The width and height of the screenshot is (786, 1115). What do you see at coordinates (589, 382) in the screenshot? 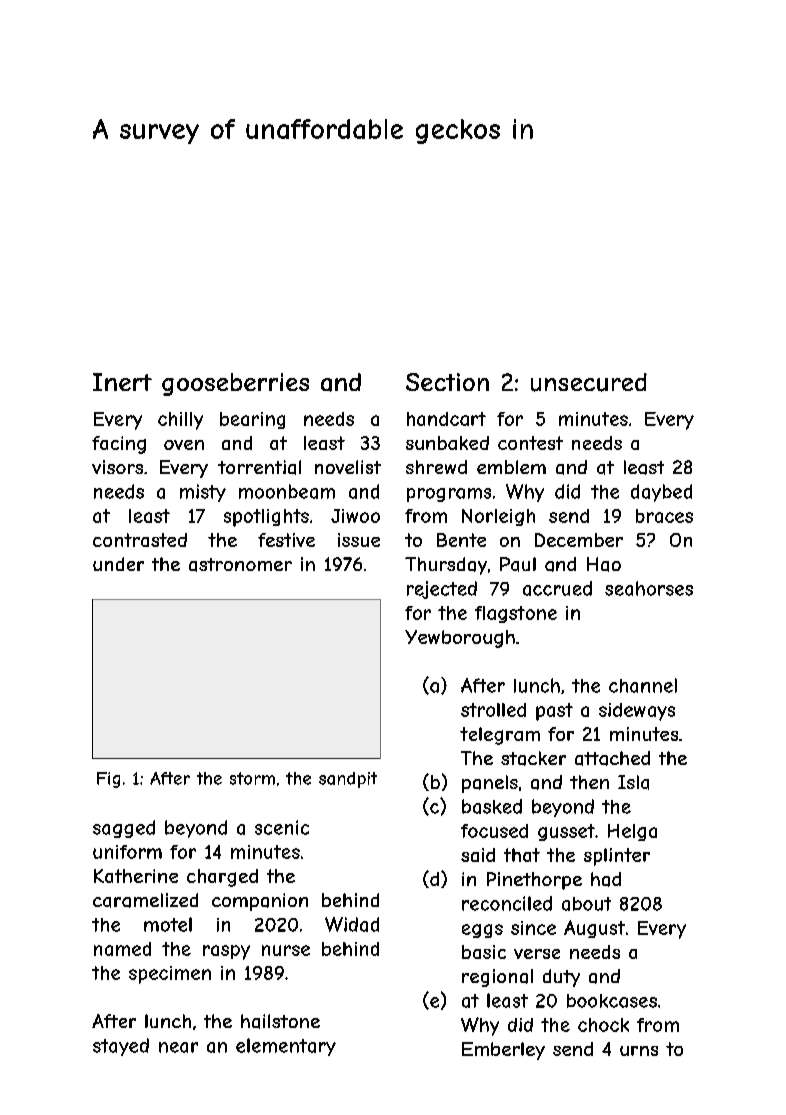
I see `unsecured` at bounding box center [589, 382].
